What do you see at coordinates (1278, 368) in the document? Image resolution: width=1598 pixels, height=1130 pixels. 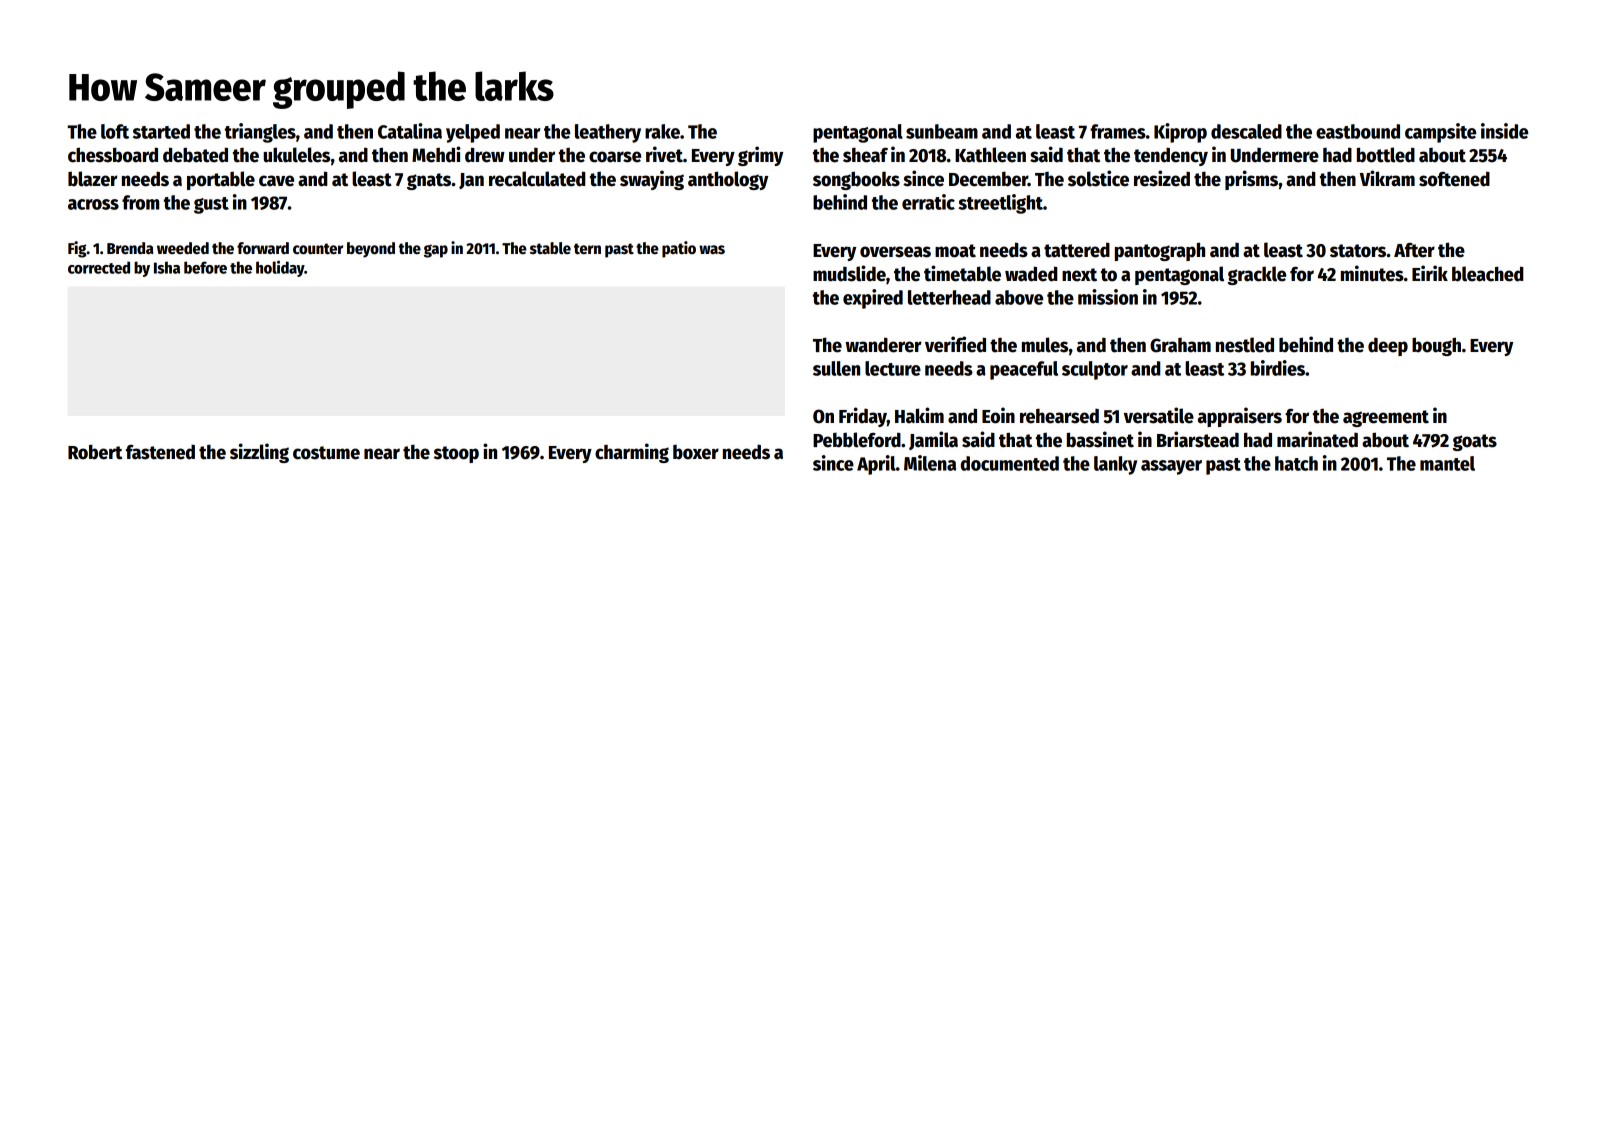 I see `birdies` at bounding box center [1278, 368].
